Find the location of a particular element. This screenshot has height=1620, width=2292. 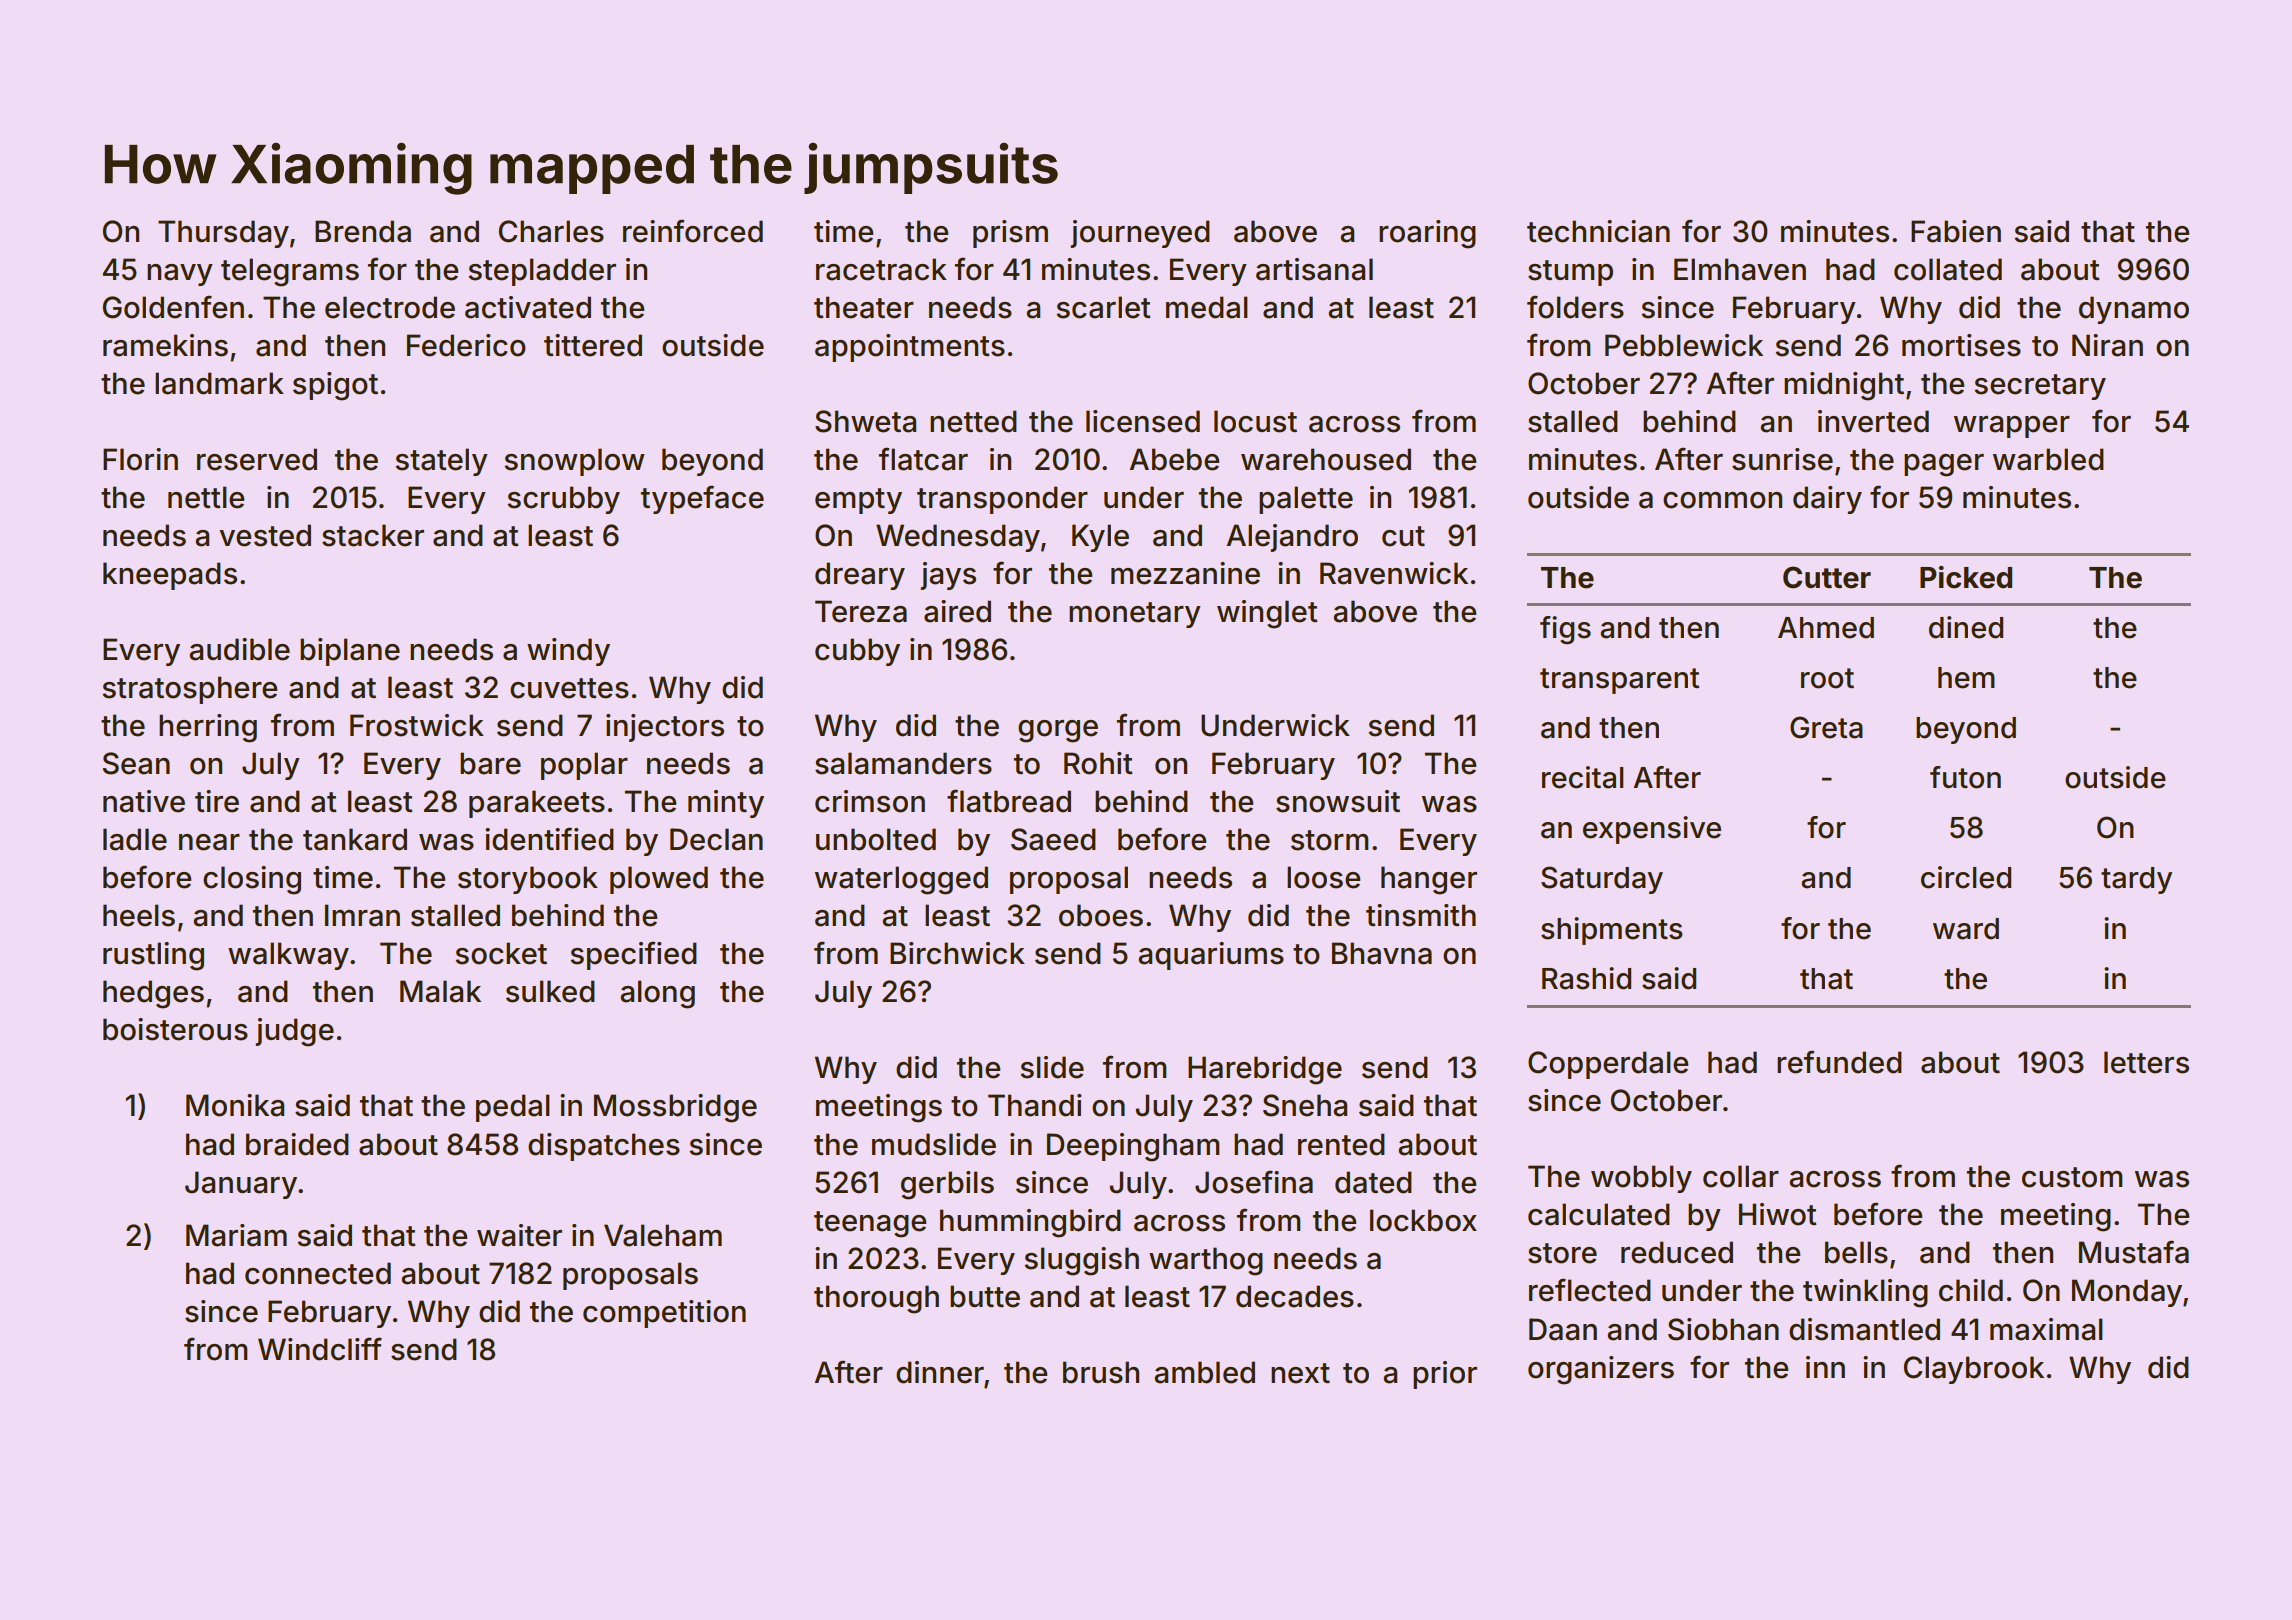

futon is located at coordinates (1965, 777).
